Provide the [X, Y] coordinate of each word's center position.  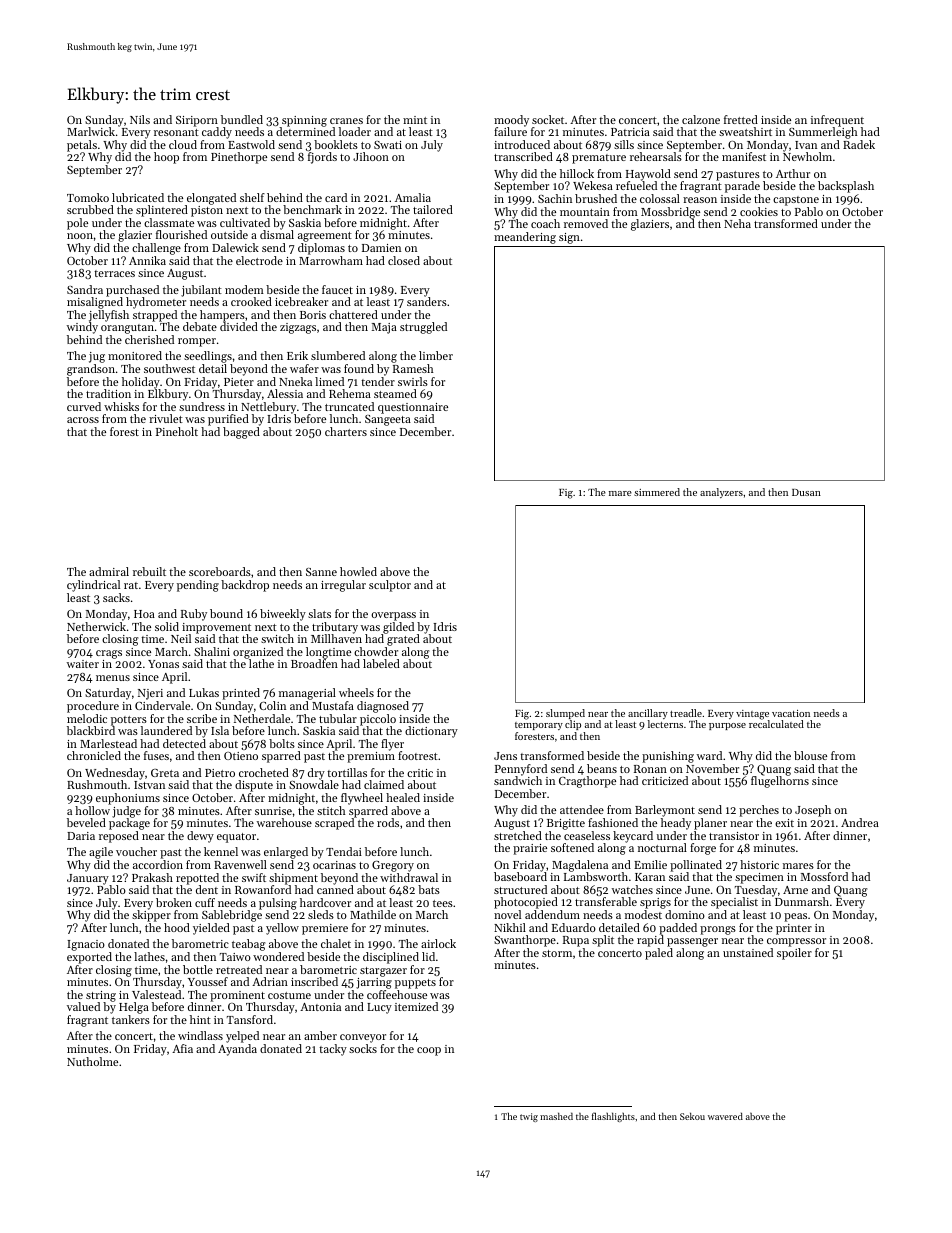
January [88, 879]
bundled [242, 119]
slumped [565, 714]
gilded [398, 628]
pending [198, 586]
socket [548, 119]
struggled [423, 328]
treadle [686, 713]
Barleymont [665, 811]
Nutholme [92, 1061]
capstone [796, 201]
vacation [791, 713]
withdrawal [409, 877]
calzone [701, 119]
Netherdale [262, 718]
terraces [114, 273]
